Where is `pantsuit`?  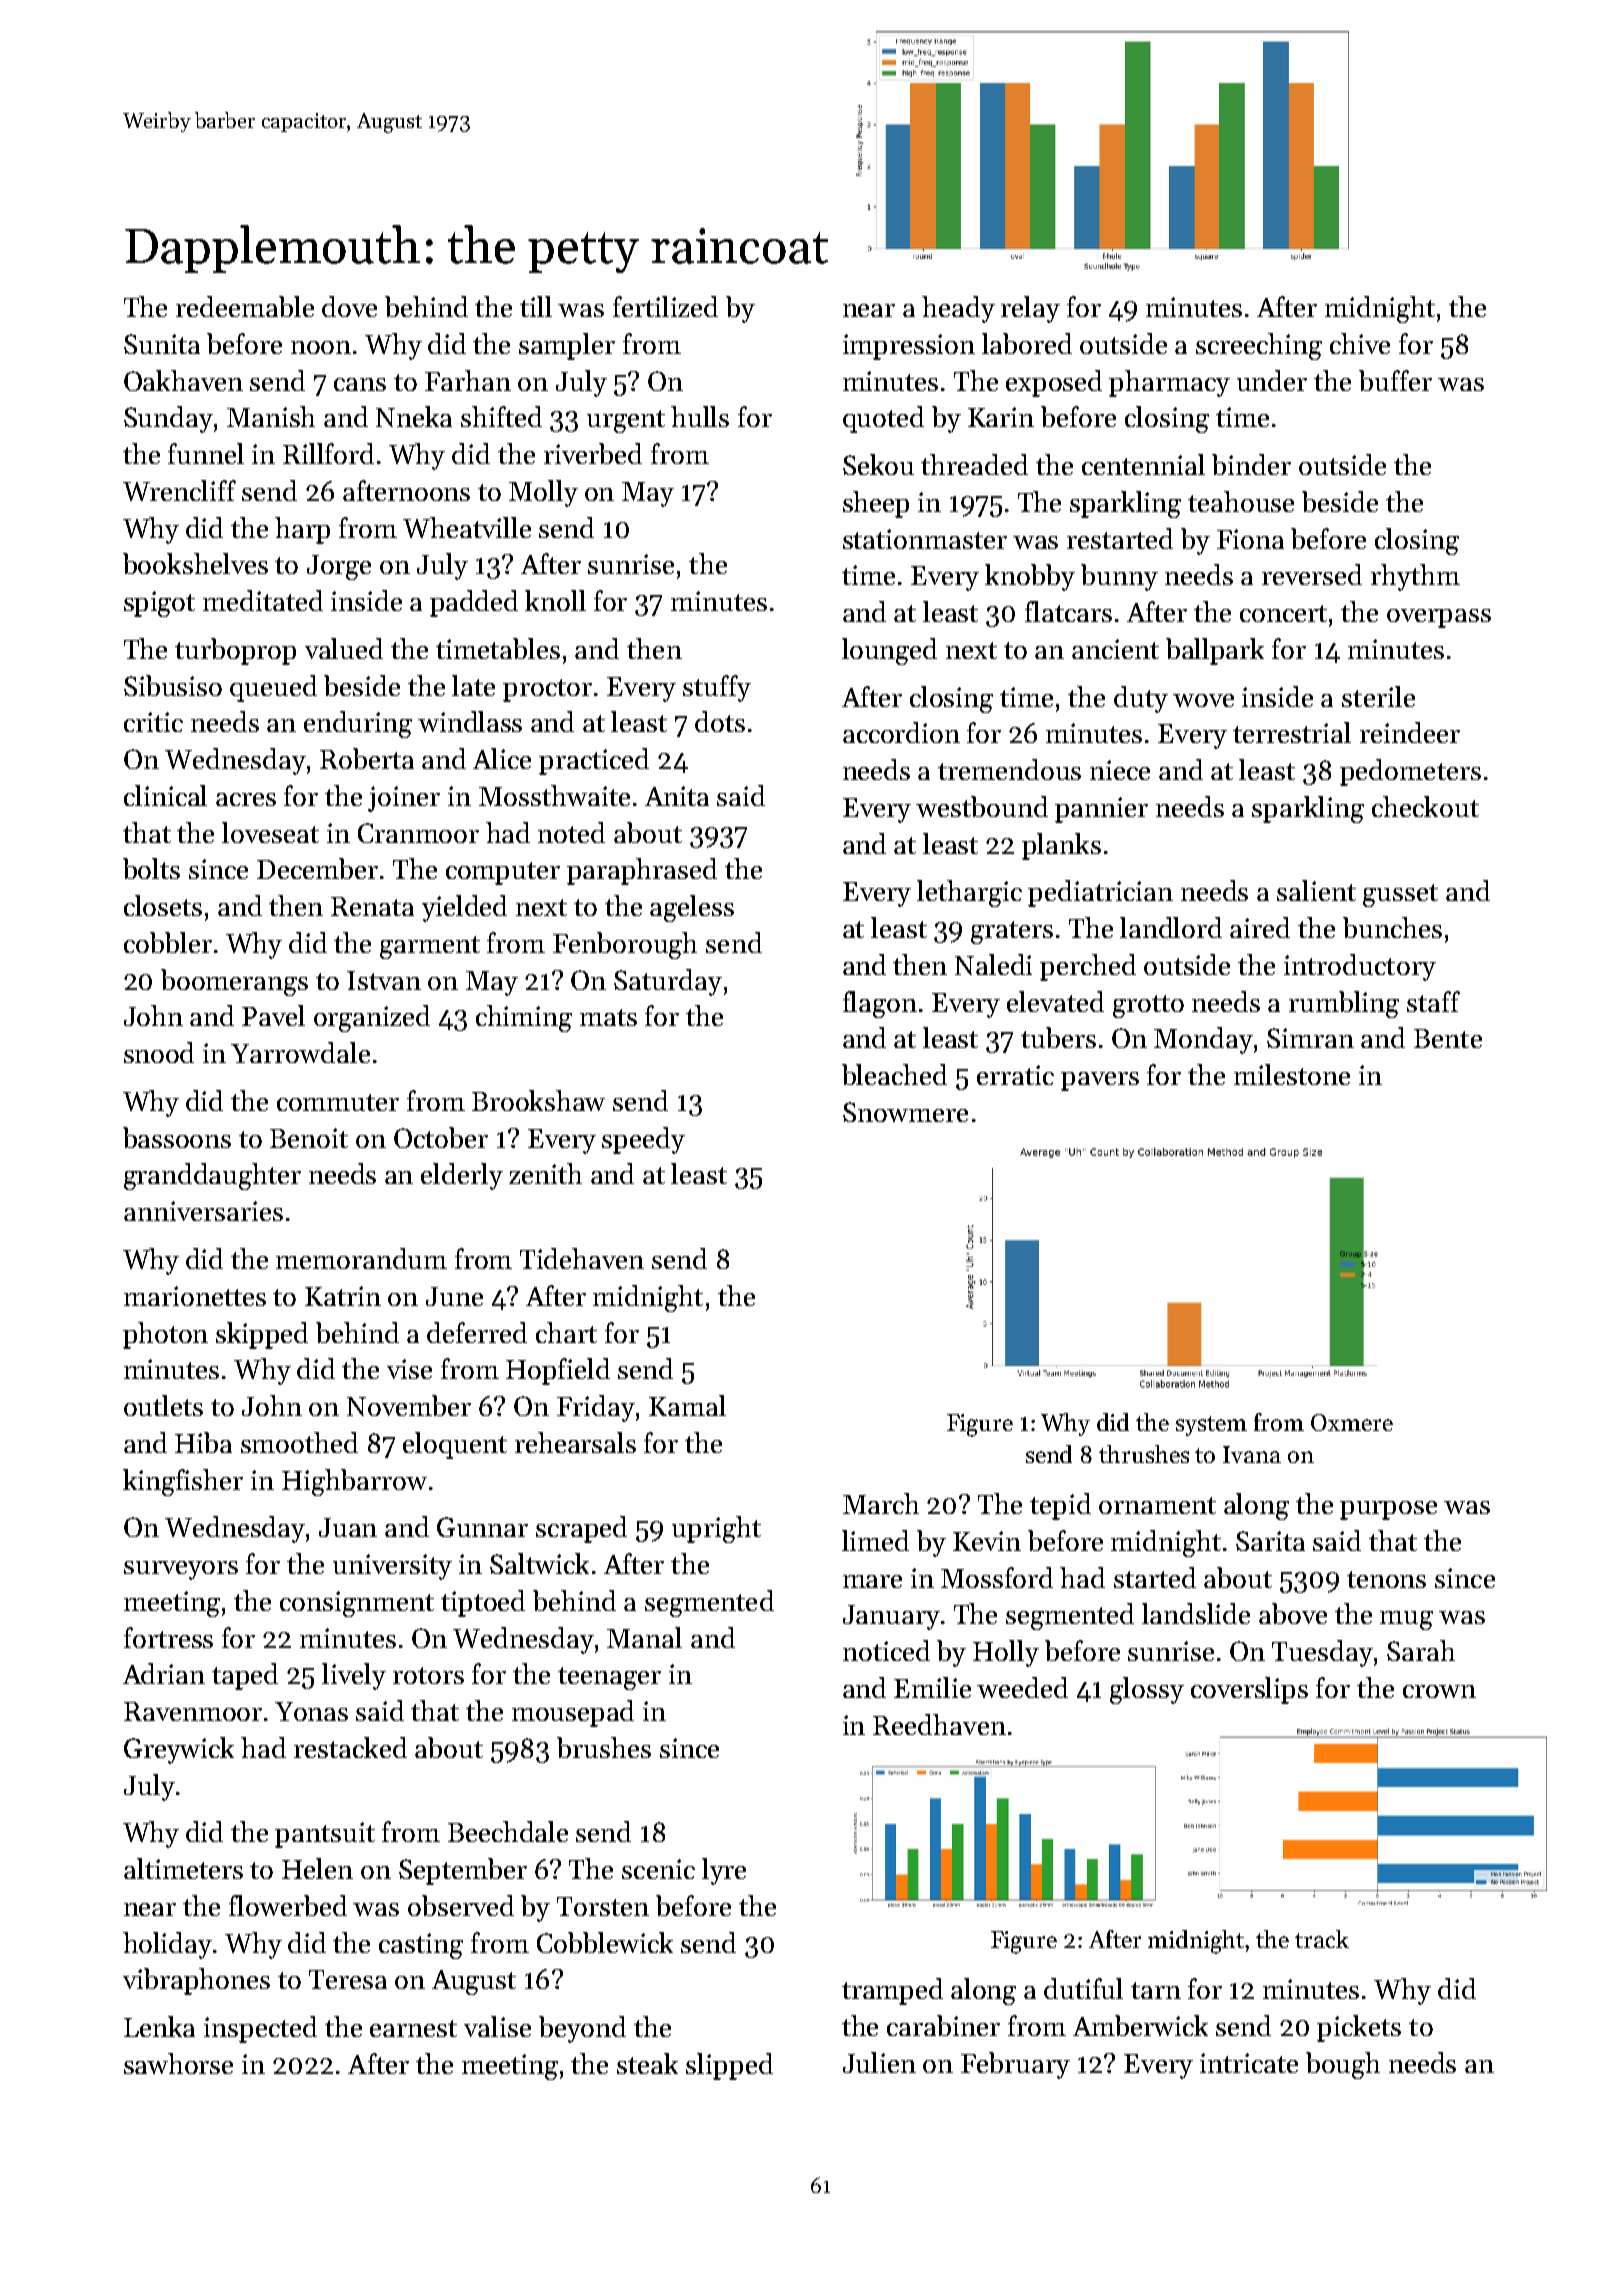
pantsuit is located at coordinates (325, 1835).
